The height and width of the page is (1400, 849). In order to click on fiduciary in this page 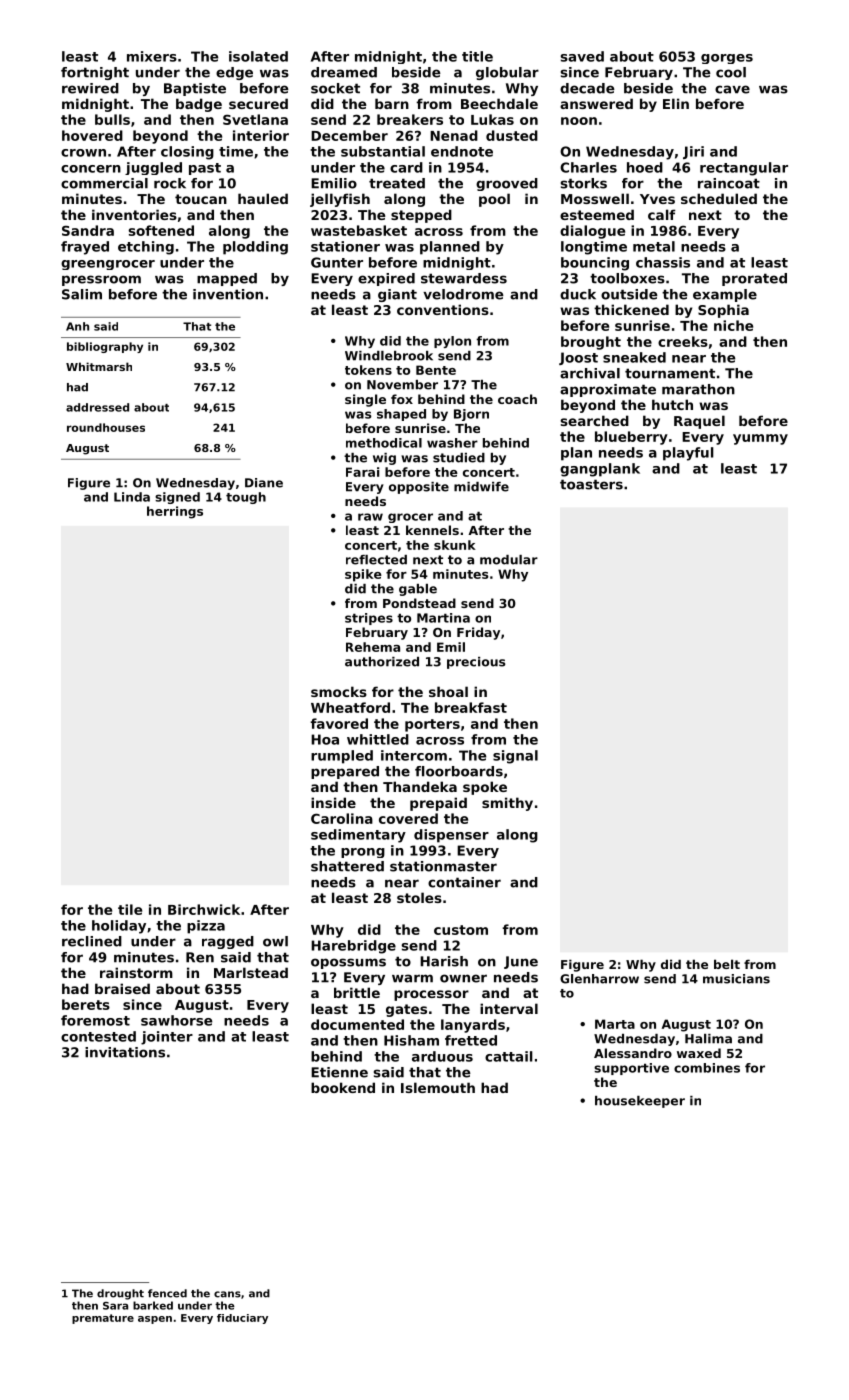, I will do `click(242, 1319)`.
